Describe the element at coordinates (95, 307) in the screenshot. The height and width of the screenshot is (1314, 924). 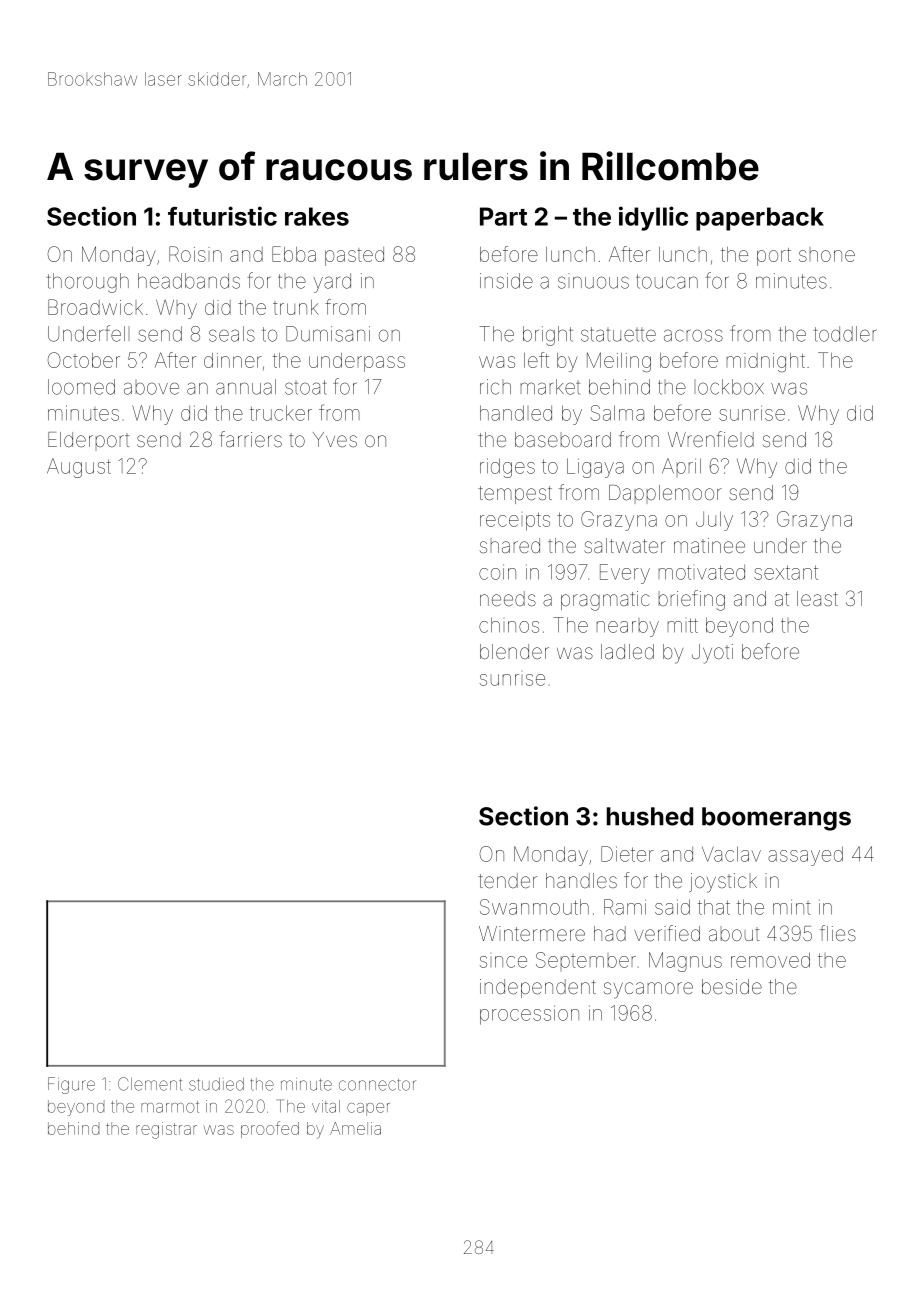
I see `Broadwick` at that location.
